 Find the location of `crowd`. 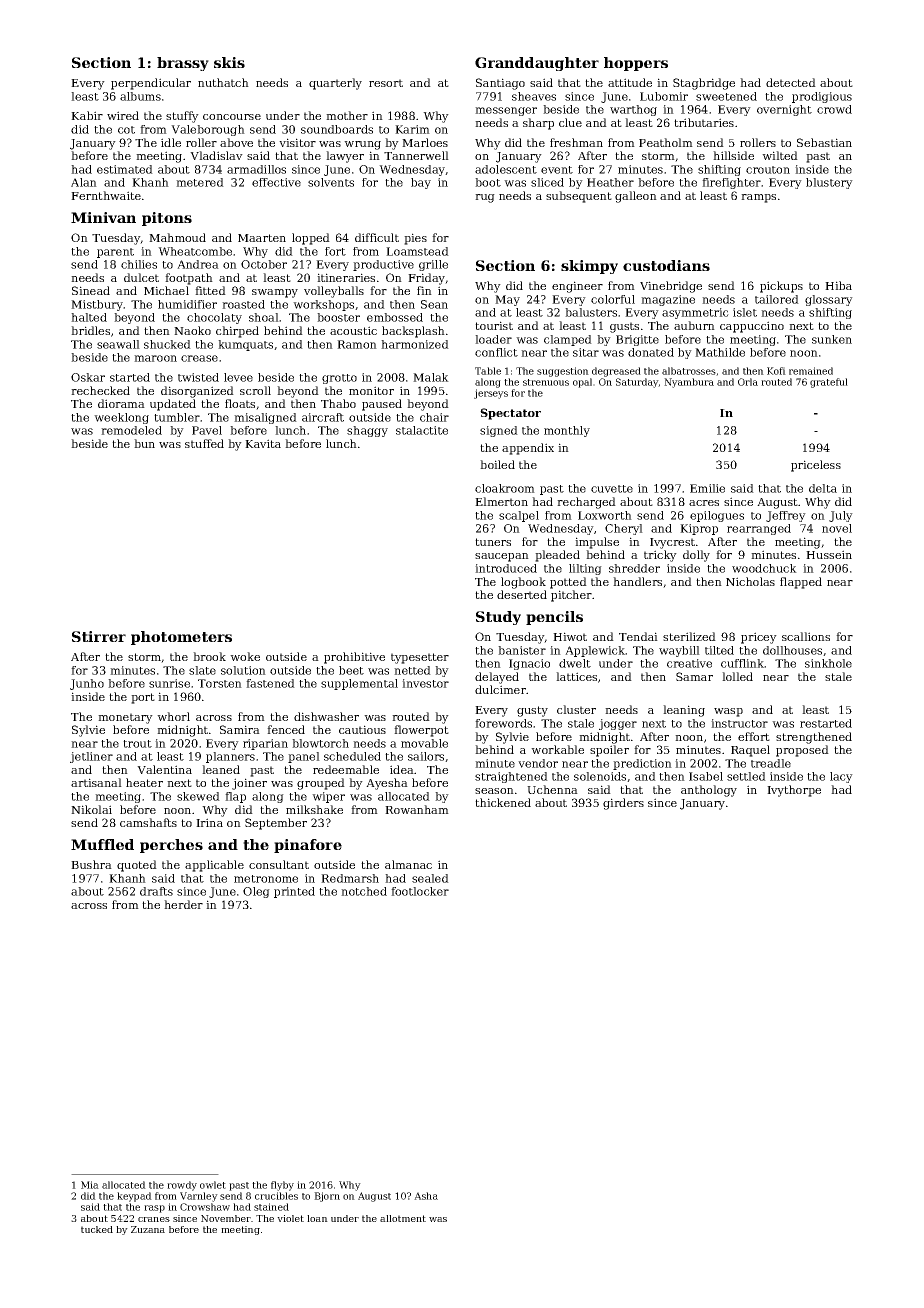

crowd is located at coordinates (834, 109).
